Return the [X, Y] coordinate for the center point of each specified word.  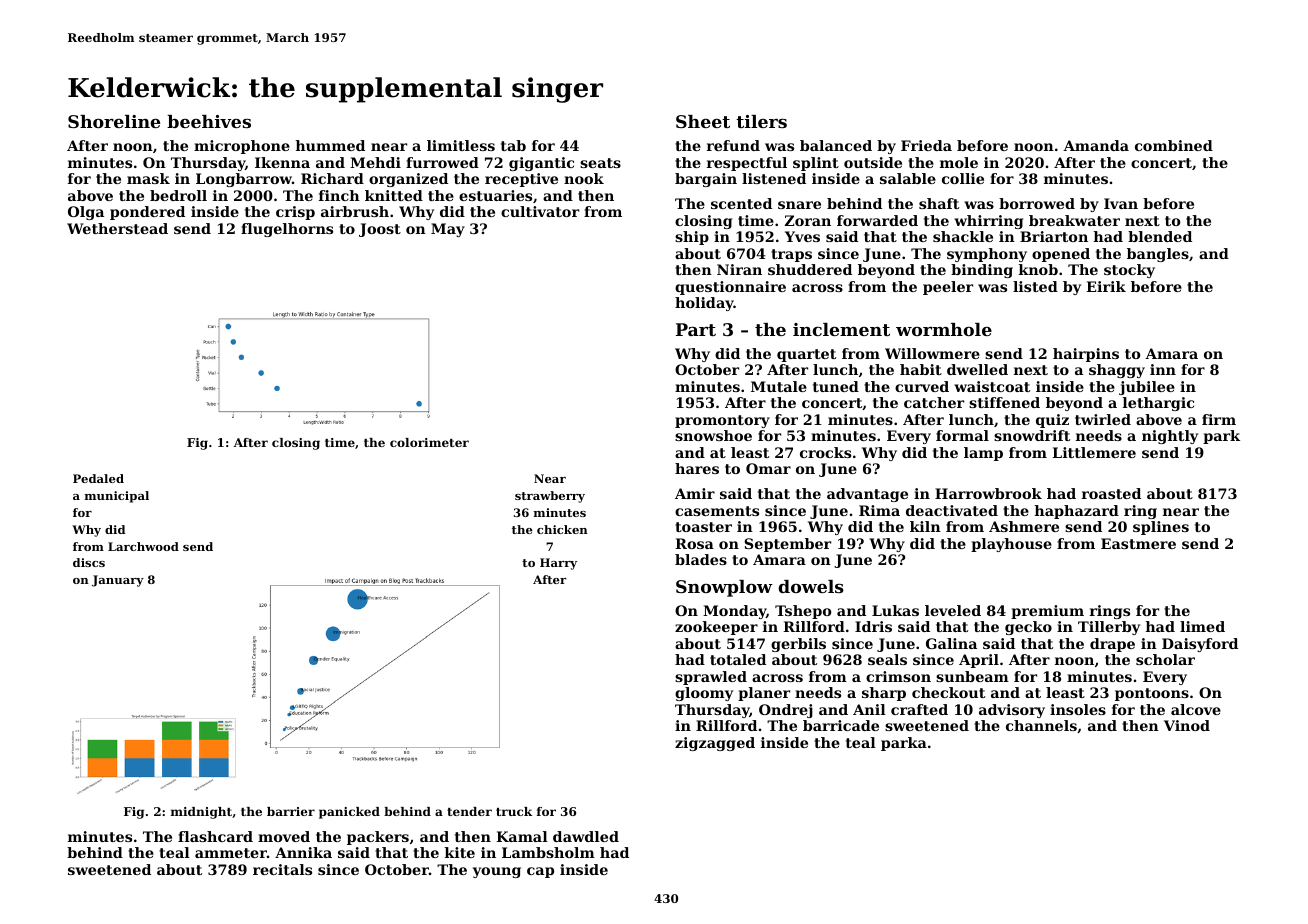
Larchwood [143, 546]
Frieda [926, 145]
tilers [761, 121]
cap [540, 872]
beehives [209, 121]
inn [1163, 369]
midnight [201, 813]
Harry [558, 564]
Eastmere [1138, 543]
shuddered [810, 269]
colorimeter [429, 442]
